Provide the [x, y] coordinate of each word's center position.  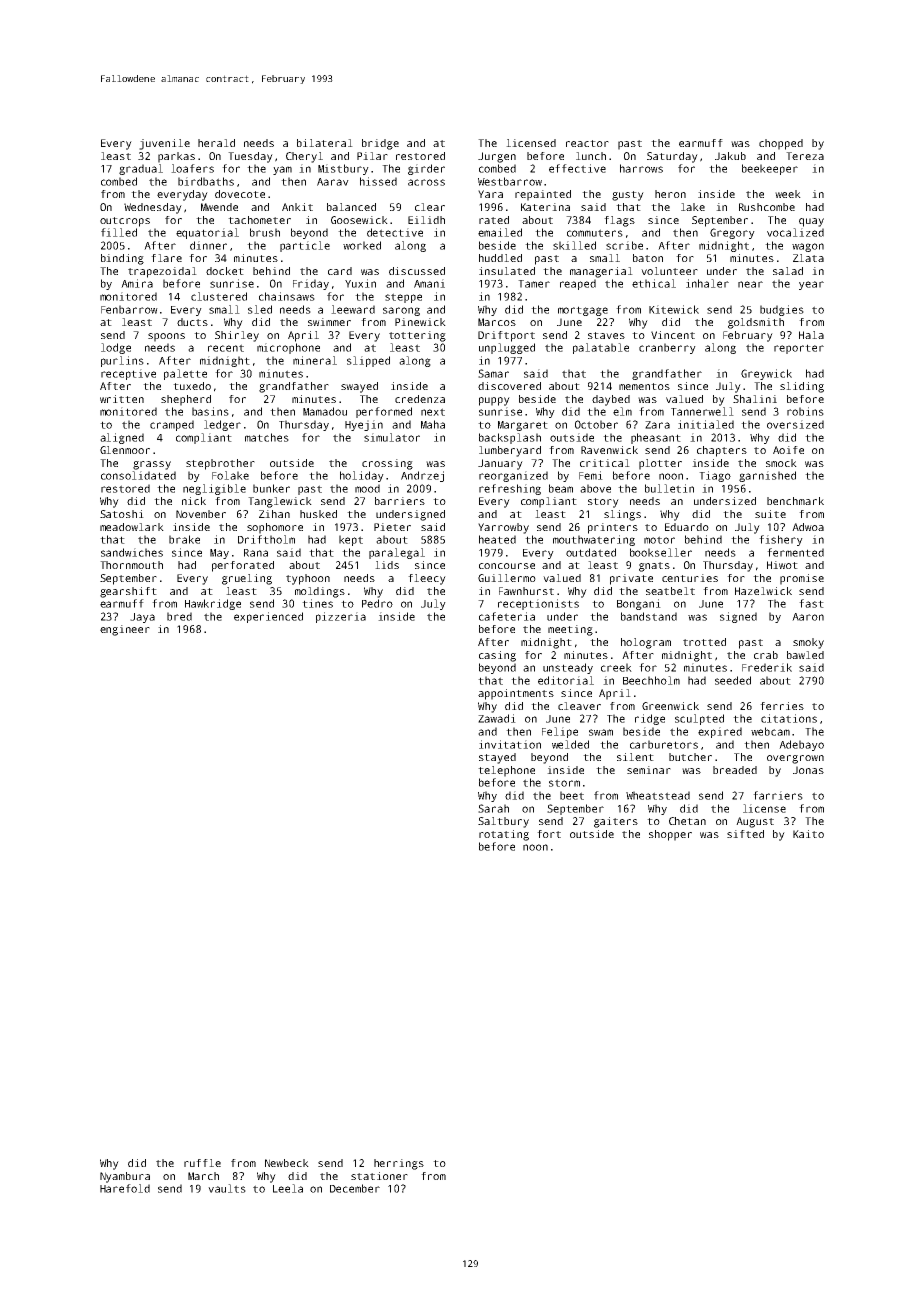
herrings [399, 1164]
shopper [670, 835]
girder [426, 169]
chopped [781, 144]
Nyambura [125, 1177]
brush [265, 232]
